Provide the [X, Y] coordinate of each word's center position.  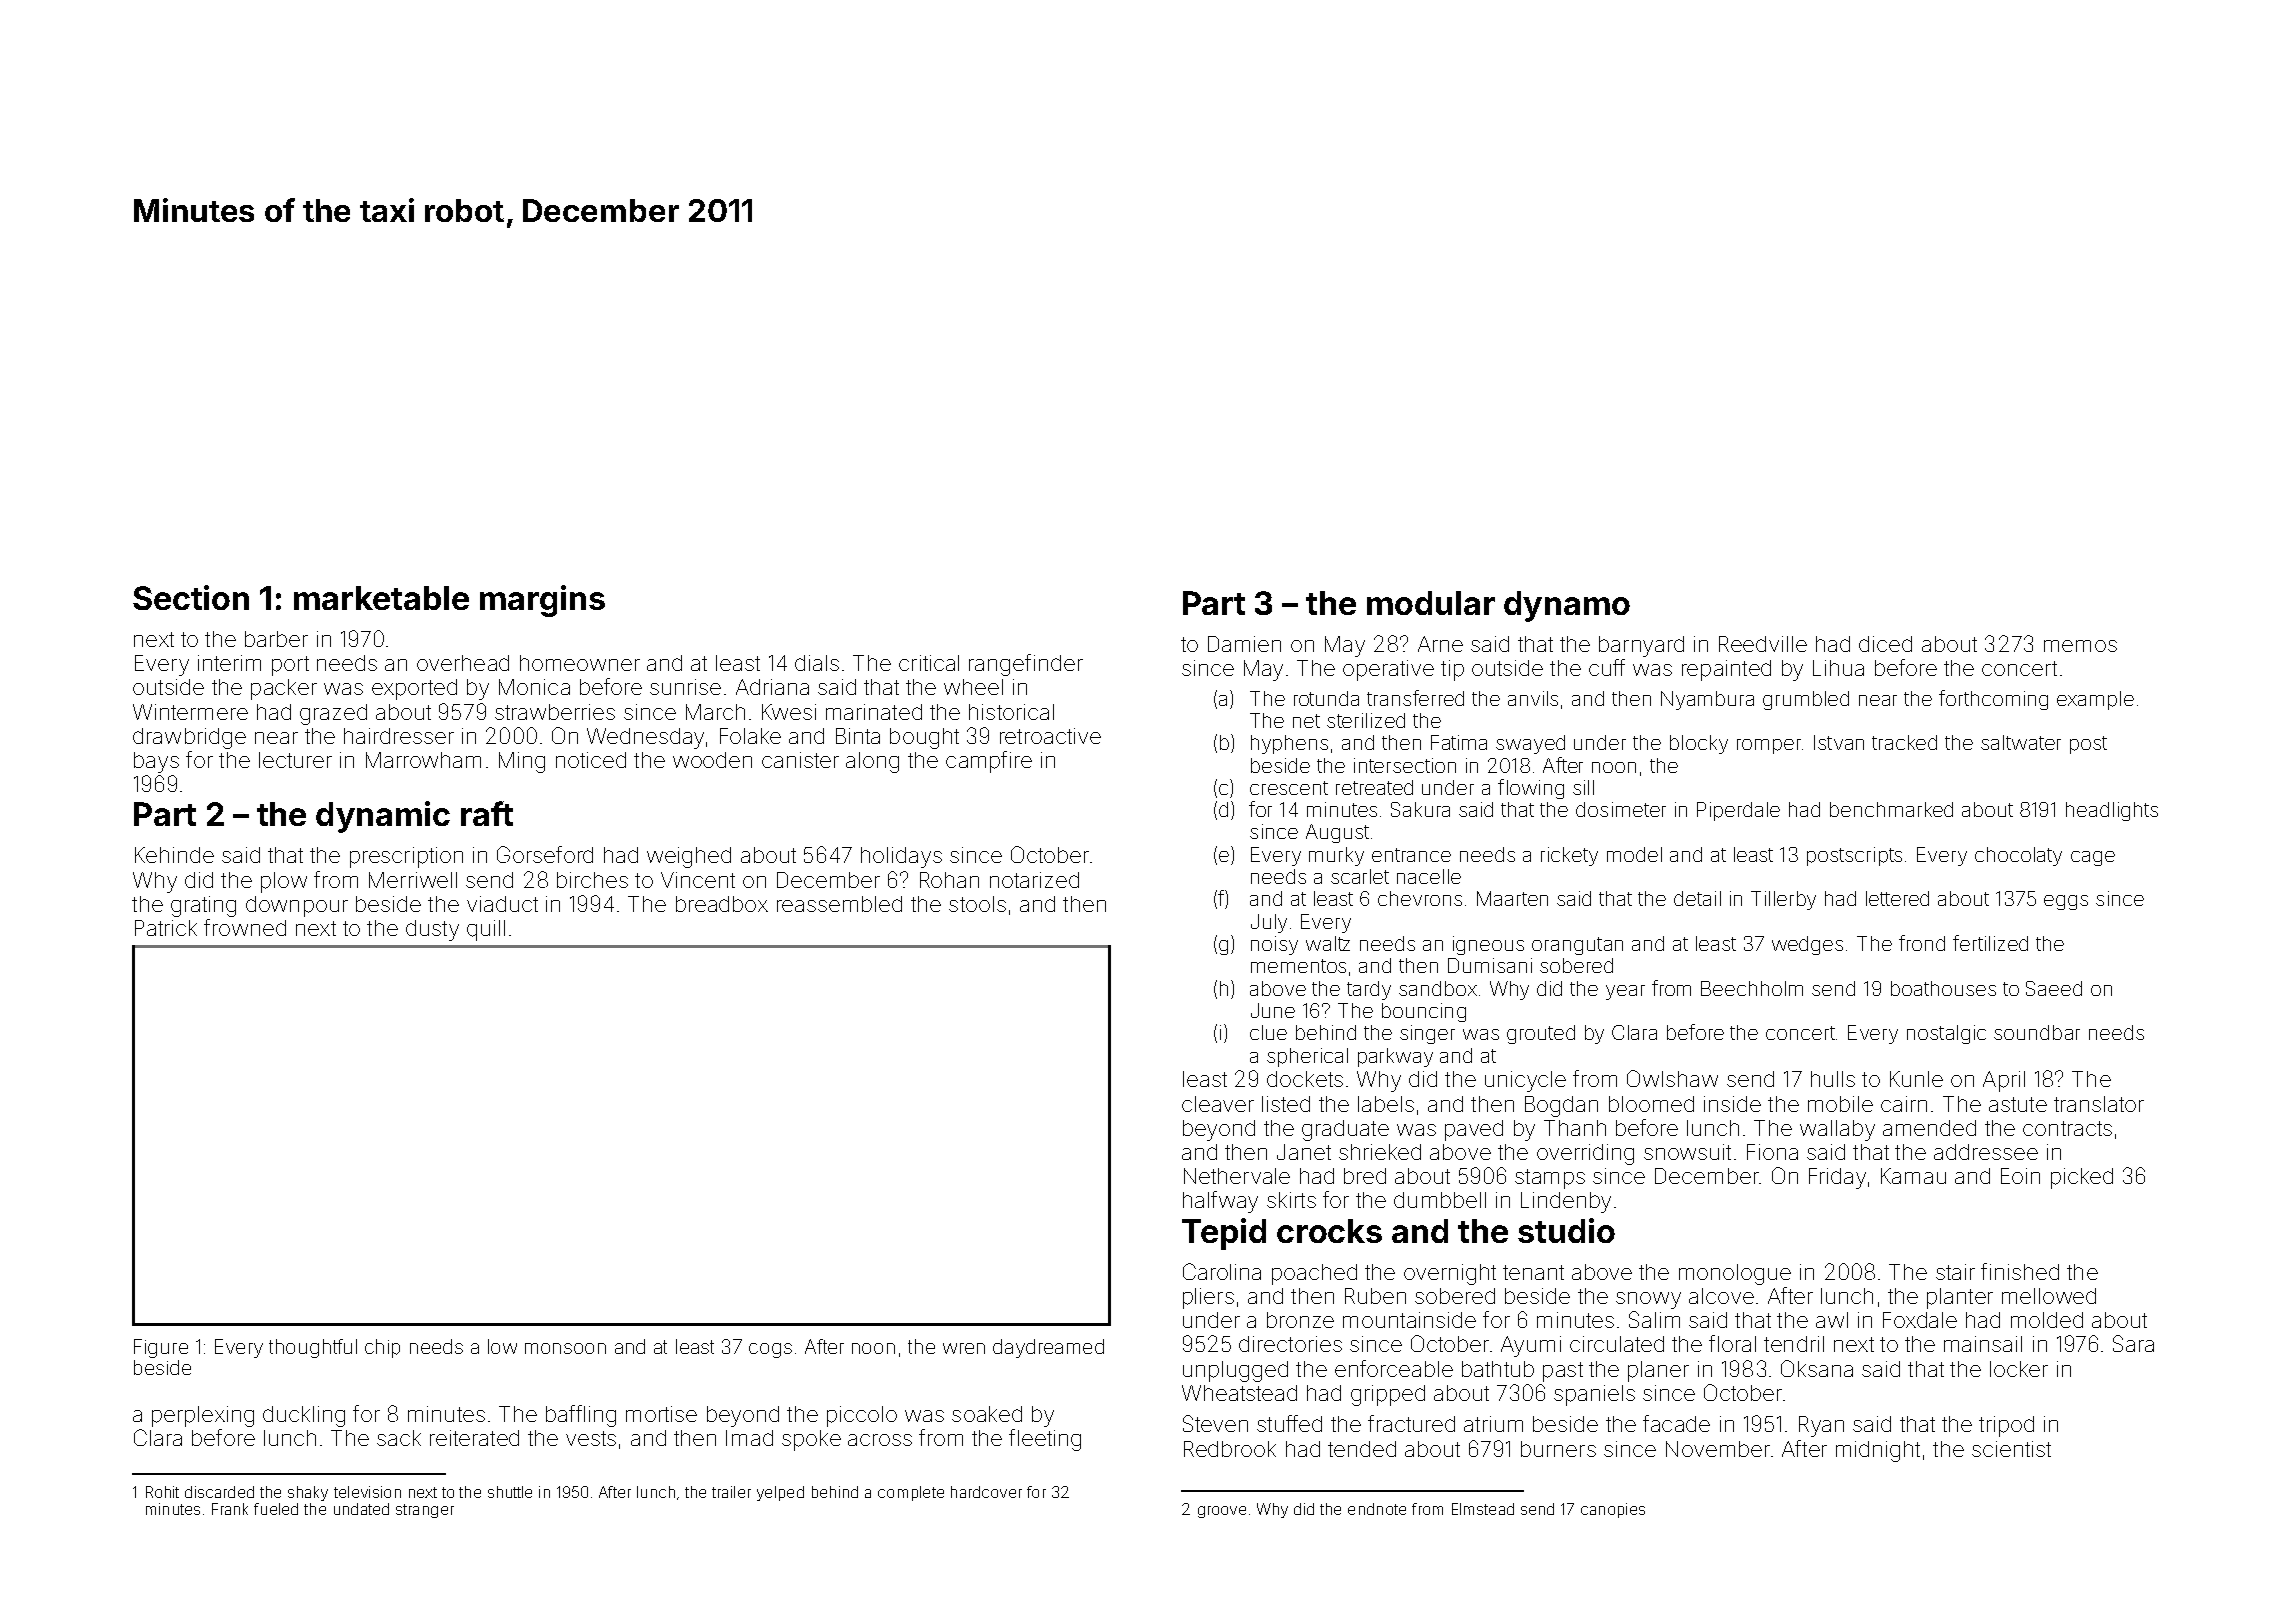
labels [1386, 1104]
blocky [1699, 744]
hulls [1833, 1079]
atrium [1493, 1424]
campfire [989, 762]
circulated [1617, 1344]
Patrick [166, 928]
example [2095, 700]
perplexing [203, 1416]
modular [1431, 603]
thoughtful [313, 1348]
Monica [534, 687]
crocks [1329, 1231]
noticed [591, 760]
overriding [1585, 1154]
